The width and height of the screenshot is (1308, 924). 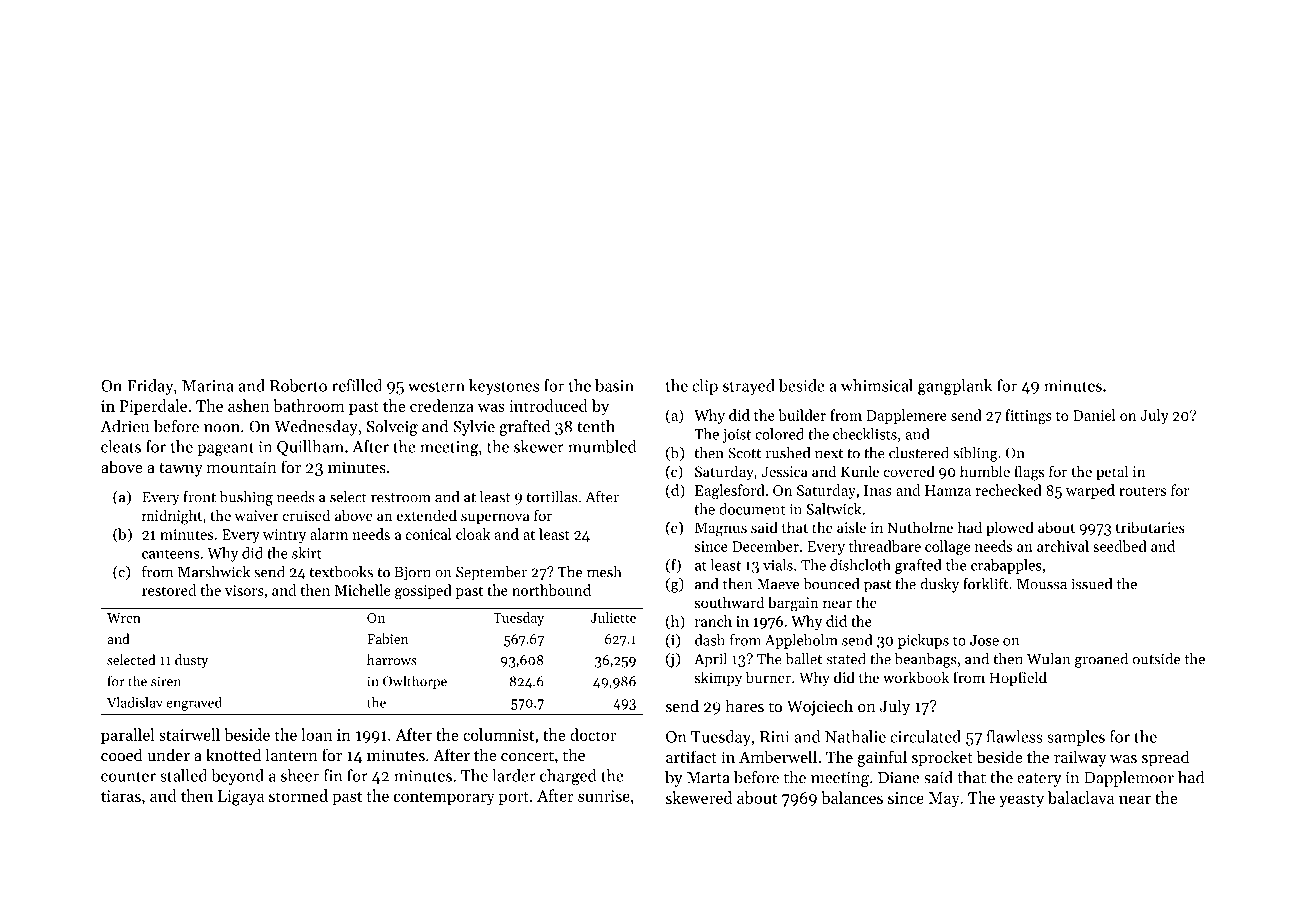 I want to click on sunrise, so click(x=604, y=796).
